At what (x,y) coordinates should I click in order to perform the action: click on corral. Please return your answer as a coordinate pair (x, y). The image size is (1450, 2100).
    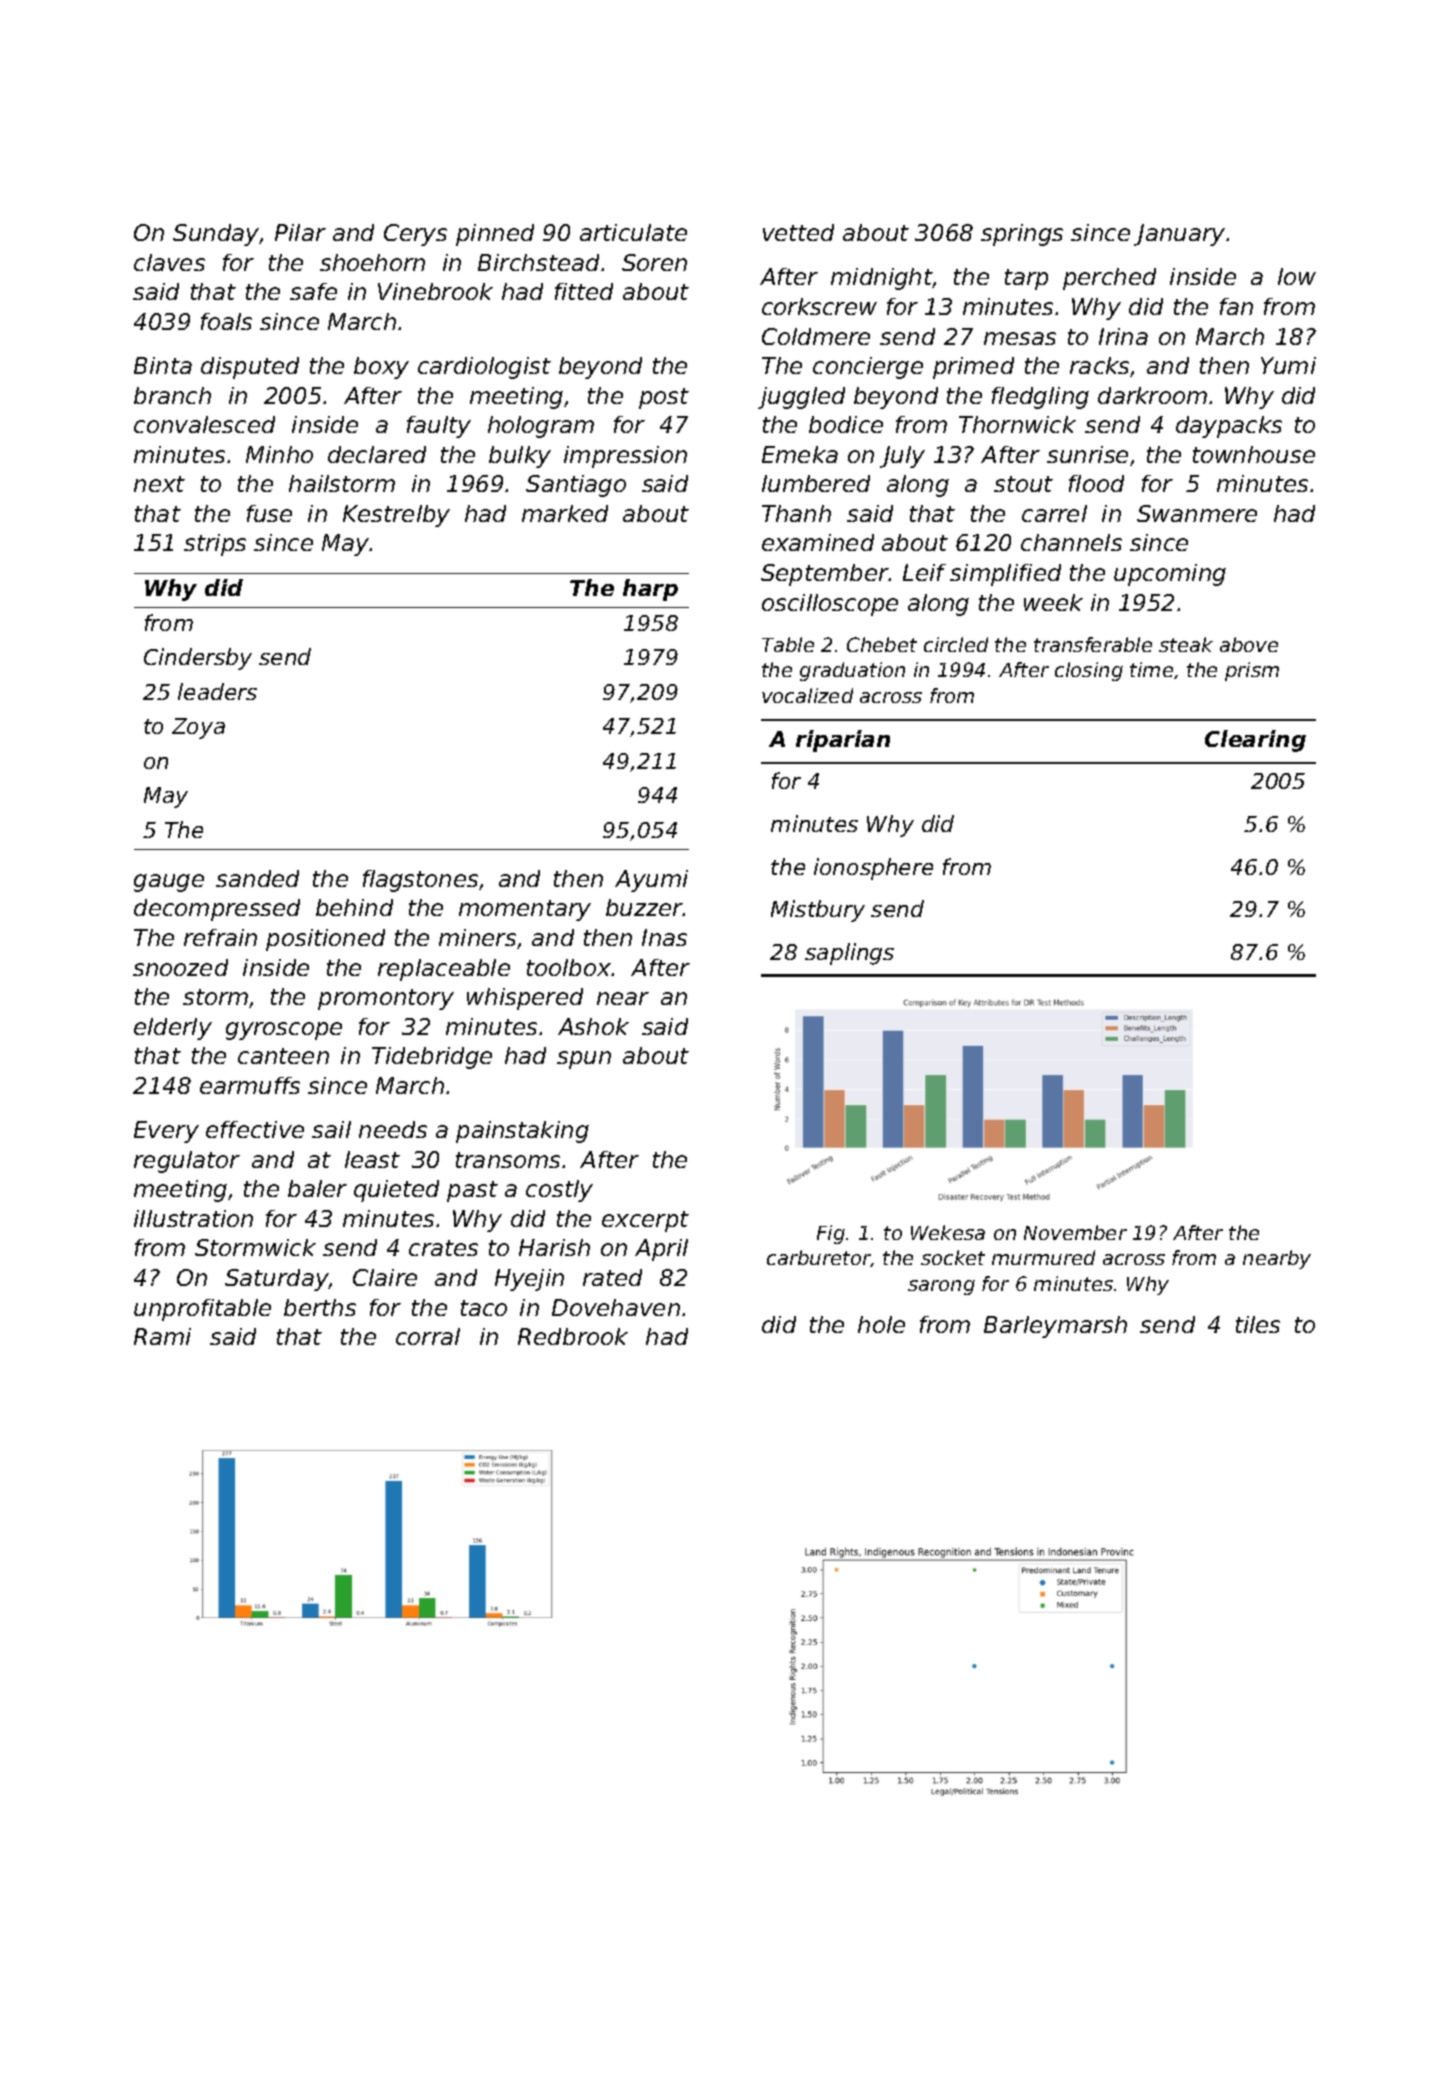
    Looking at the image, I should click on (428, 1336).
